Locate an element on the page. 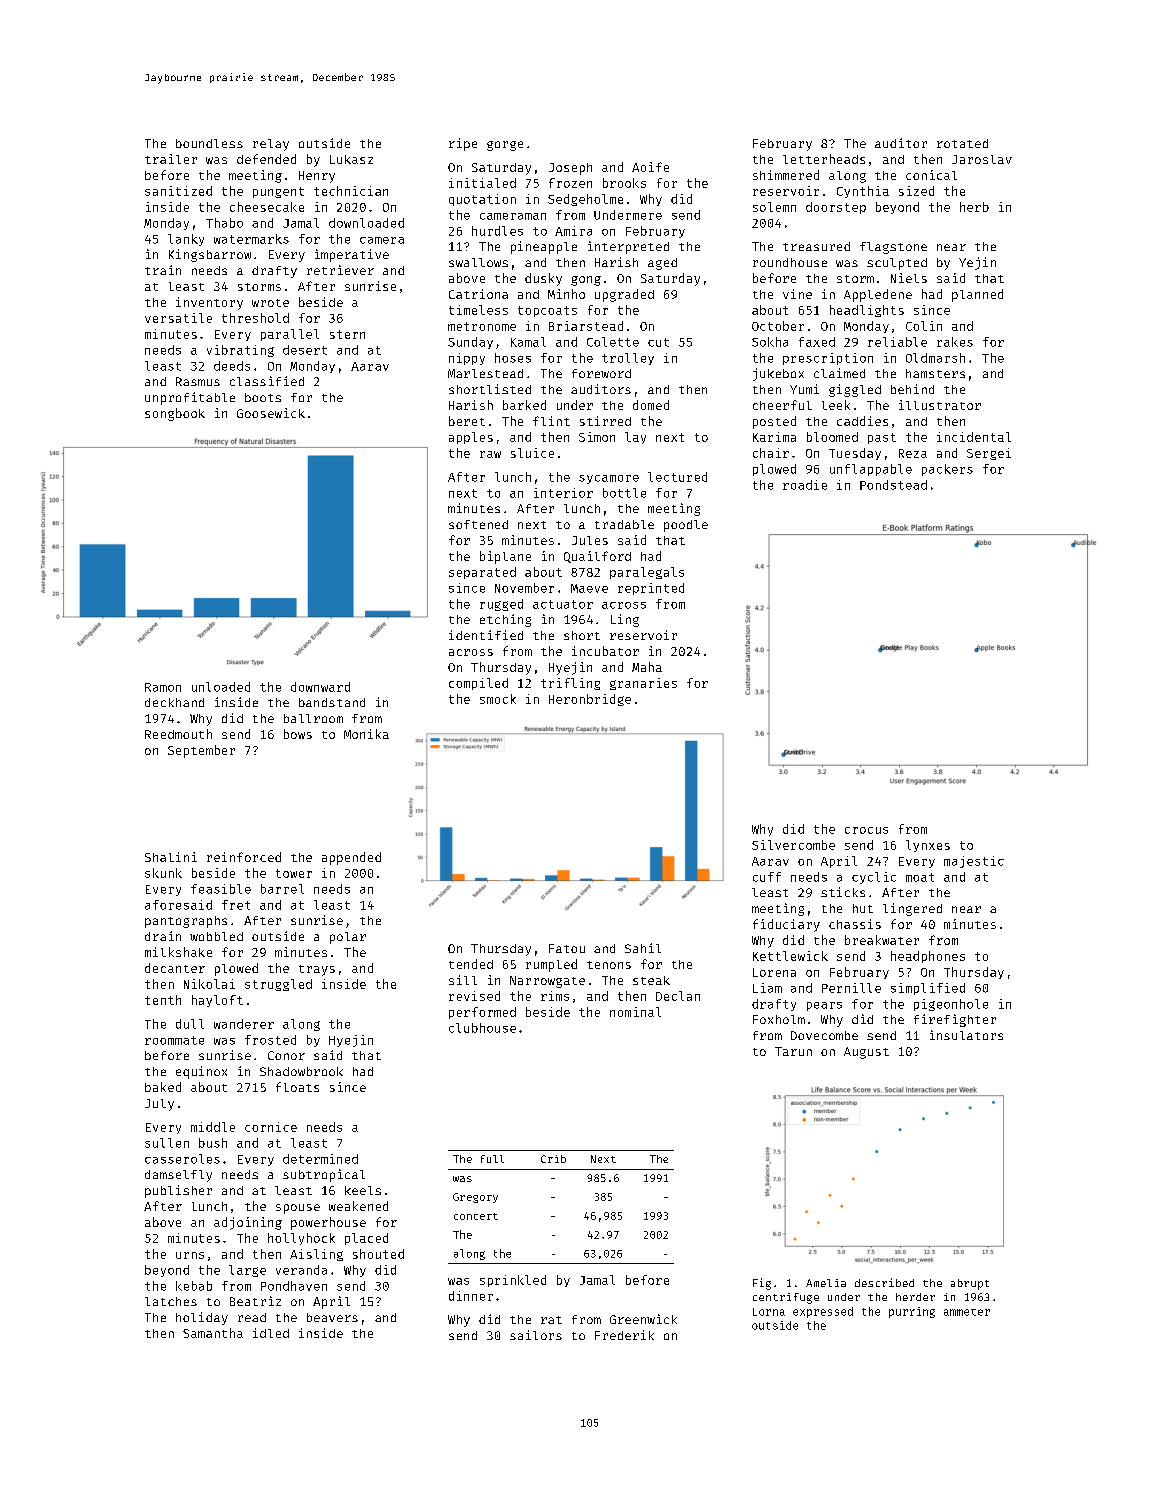  crocus is located at coordinates (866, 830).
